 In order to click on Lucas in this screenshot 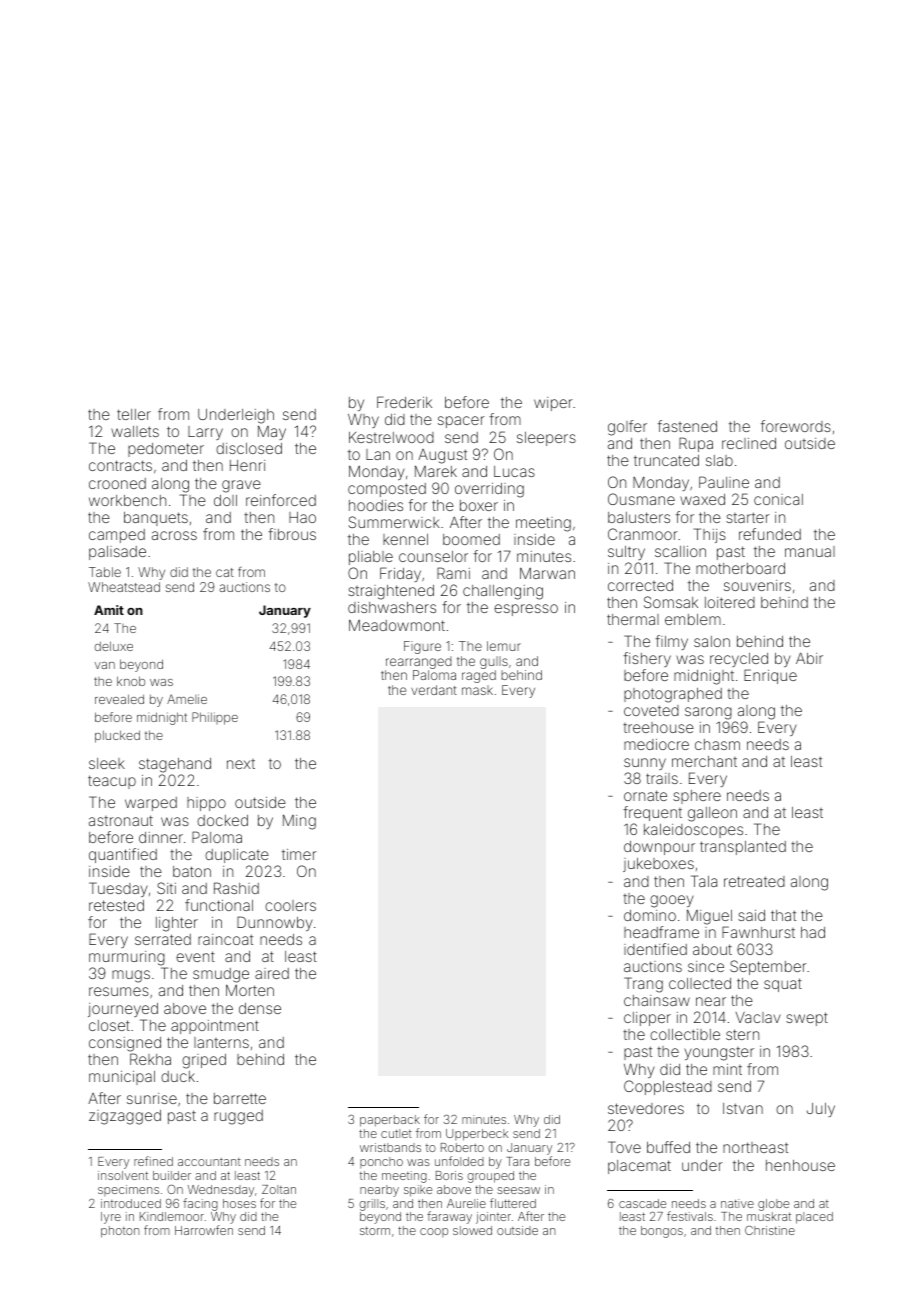, I will do `click(514, 471)`.
